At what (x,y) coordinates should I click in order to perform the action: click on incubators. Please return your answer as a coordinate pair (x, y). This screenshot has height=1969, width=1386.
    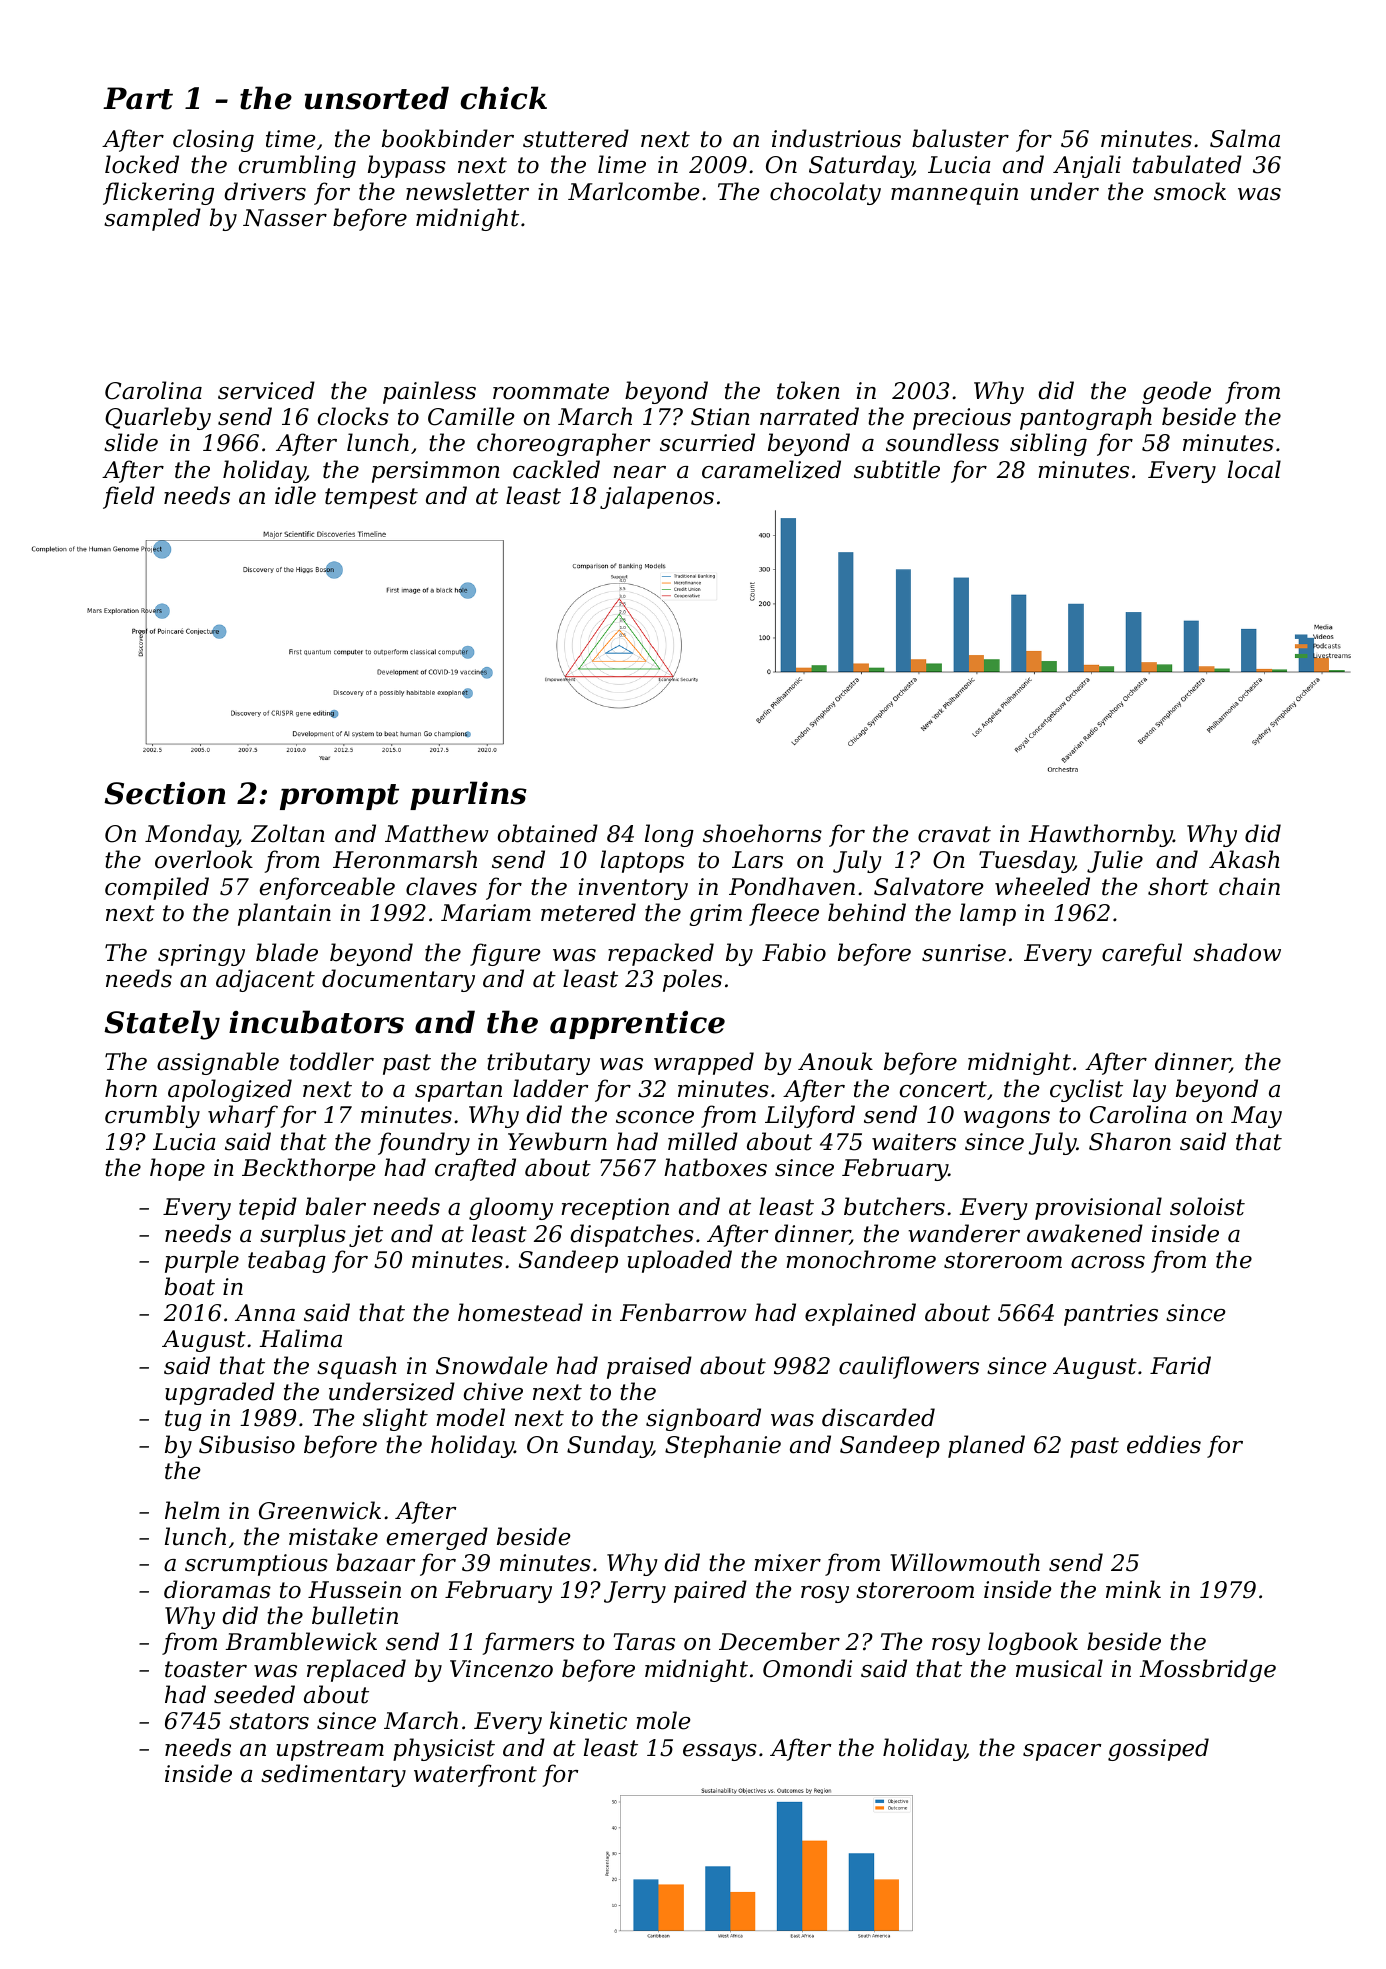
    Looking at the image, I should click on (316, 1022).
